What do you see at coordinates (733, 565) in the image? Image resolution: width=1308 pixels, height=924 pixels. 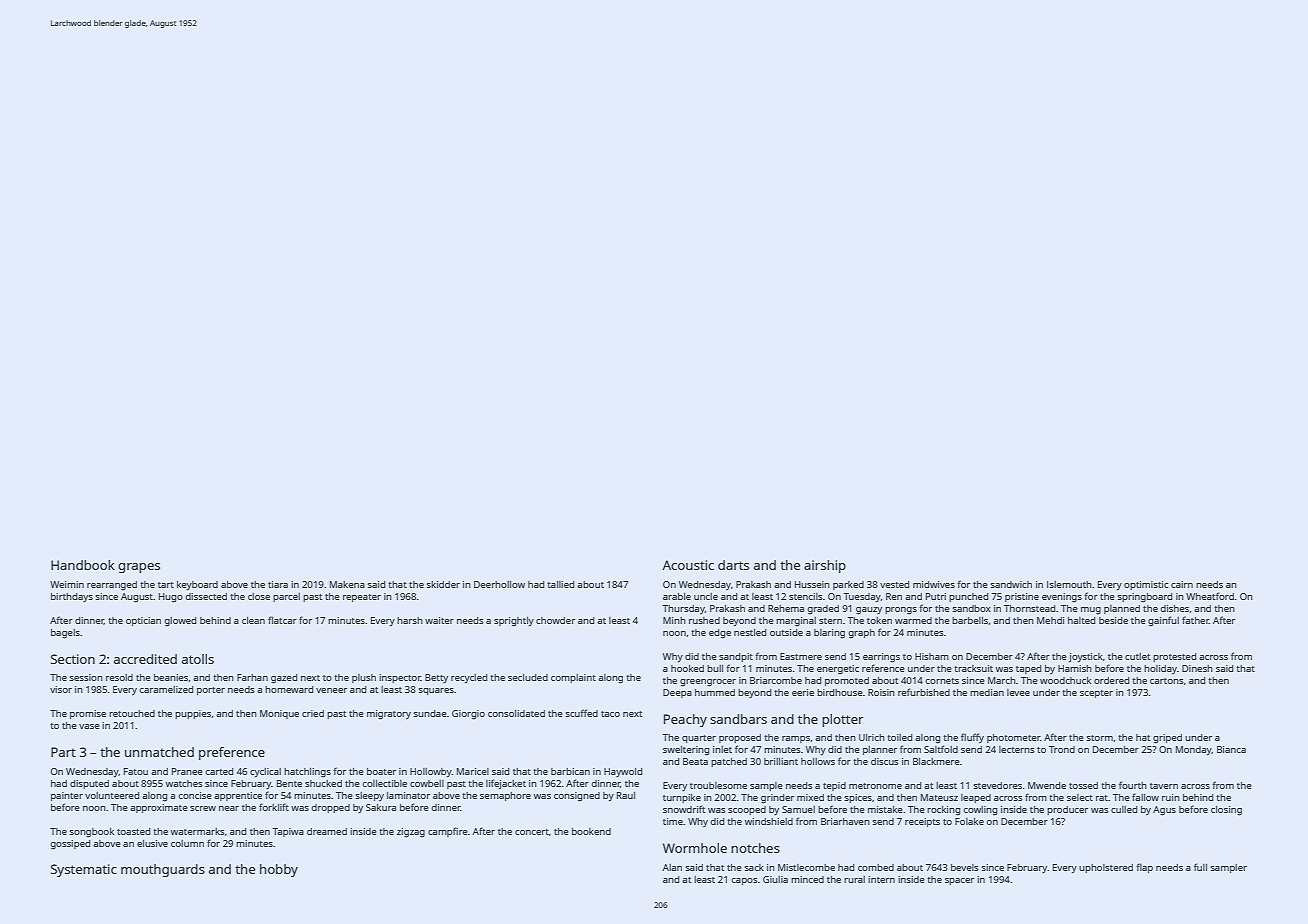 I see `darts` at bounding box center [733, 565].
